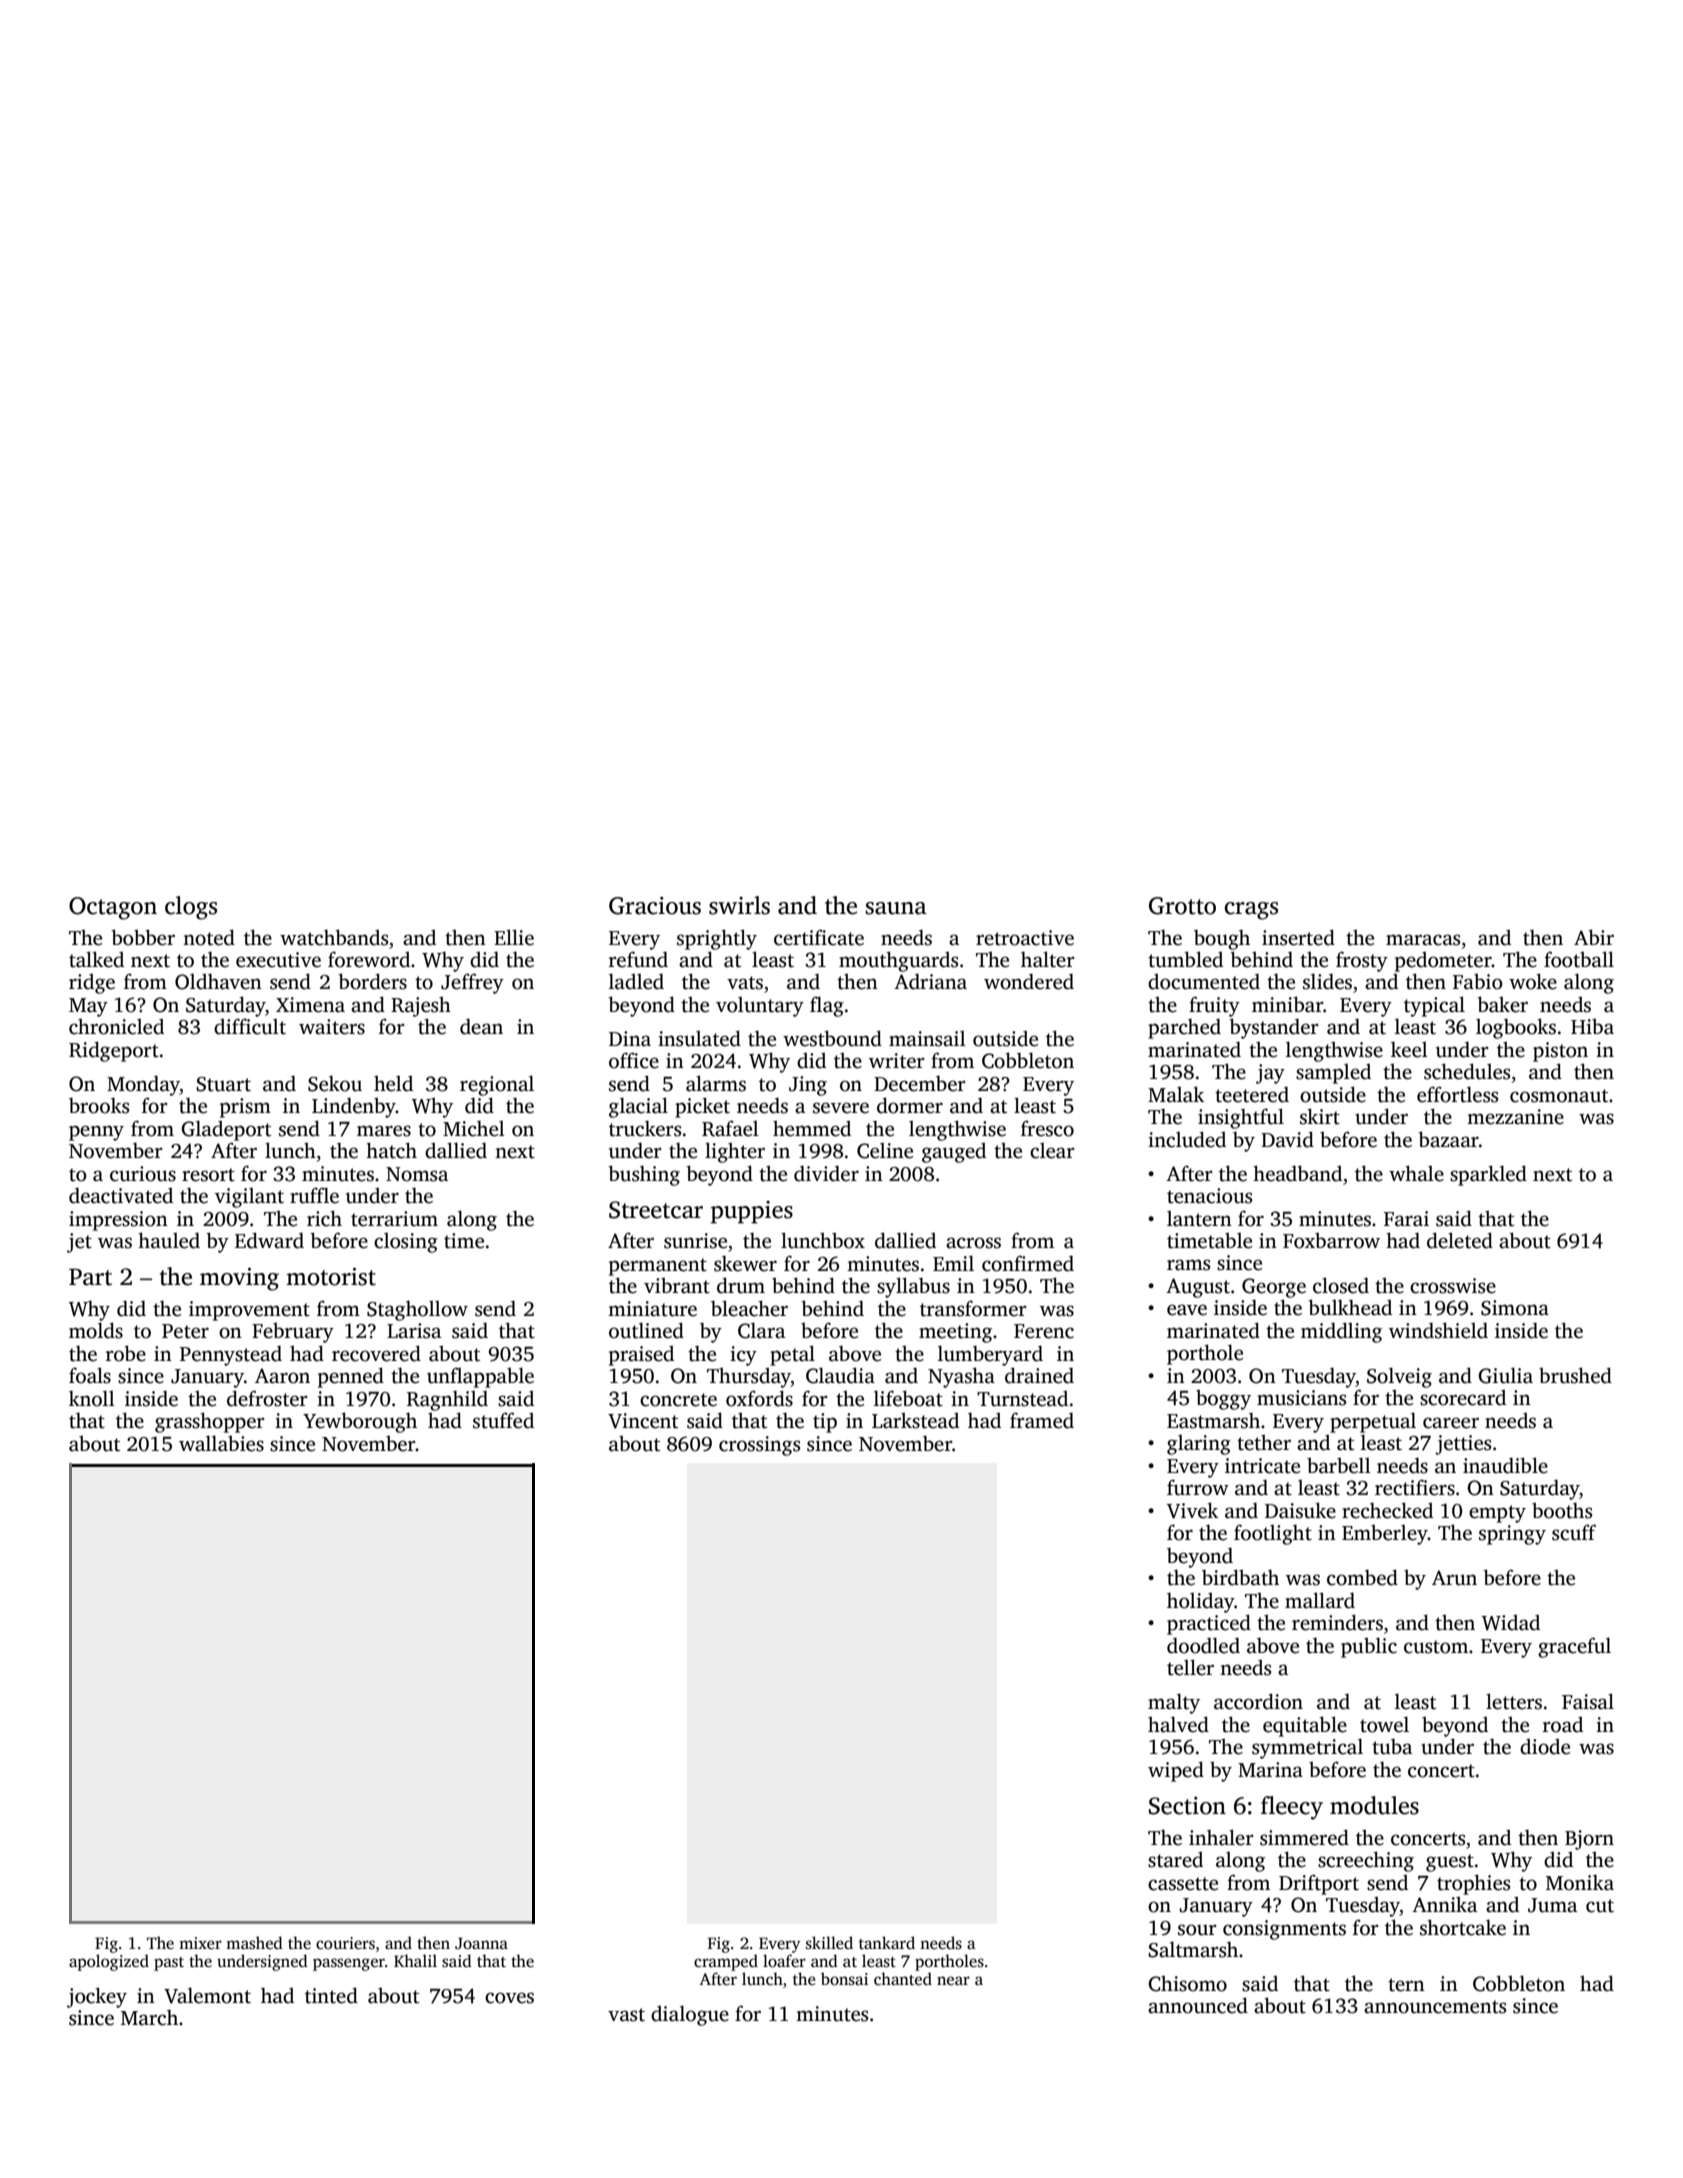  I want to click on Monika, so click(1580, 1882).
